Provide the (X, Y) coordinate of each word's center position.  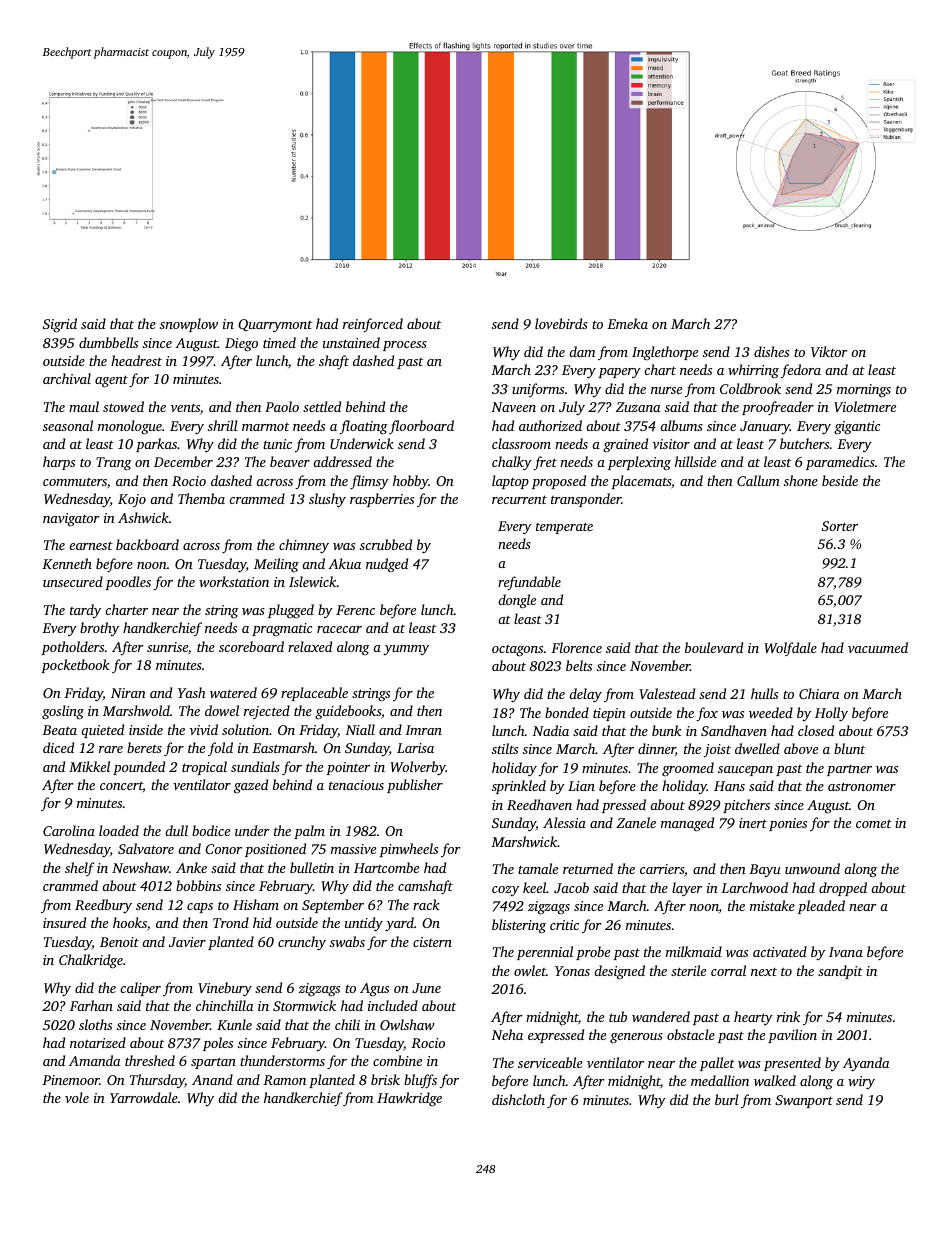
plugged (291, 611)
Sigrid (60, 325)
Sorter (840, 526)
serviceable (550, 1062)
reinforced (373, 325)
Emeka (627, 323)
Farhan (91, 1005)
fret (545, 463)
